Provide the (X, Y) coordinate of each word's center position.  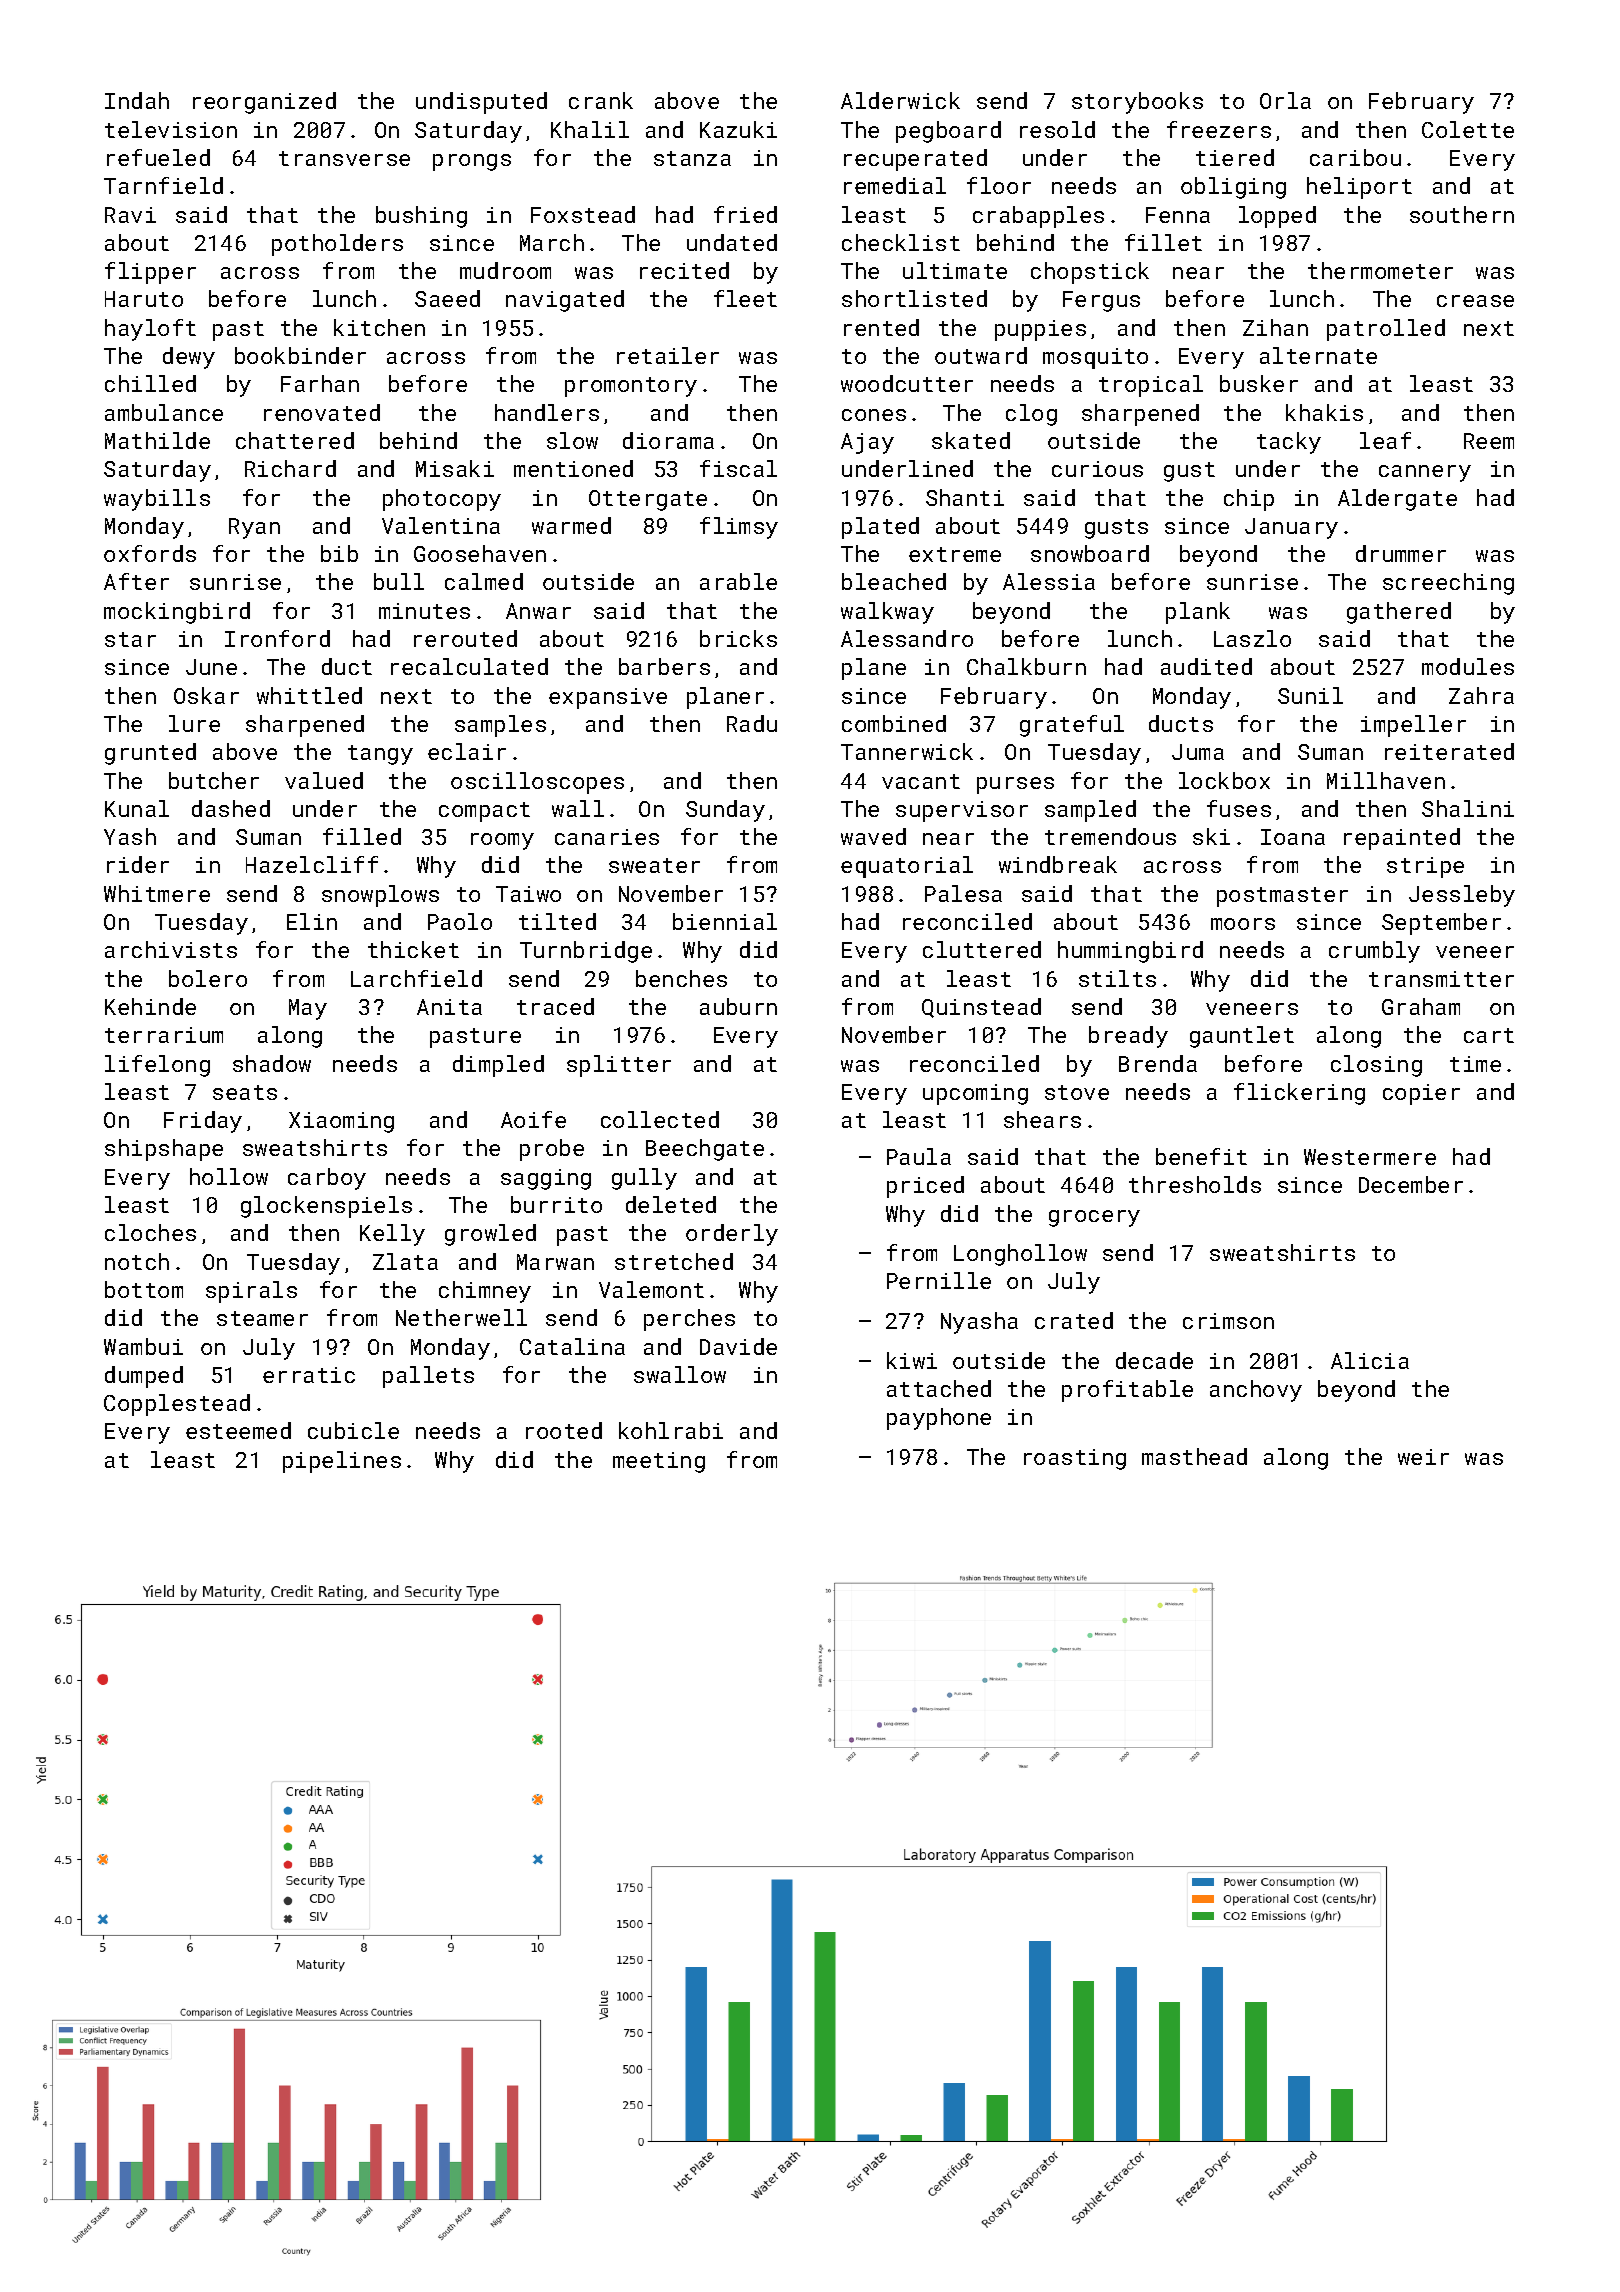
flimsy (739, 528)
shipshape (164, 1150)
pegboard (948, 132)
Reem (1489, 441)
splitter (619, 1066)
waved (873, 836)
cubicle (353, 1430)
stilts (1117, 978)
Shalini (1468, 808)
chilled (150, 383)
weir (1423, 1457)
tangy (380, 755)
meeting (659, 1462)
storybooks (1137, 103)
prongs (472, 162)
